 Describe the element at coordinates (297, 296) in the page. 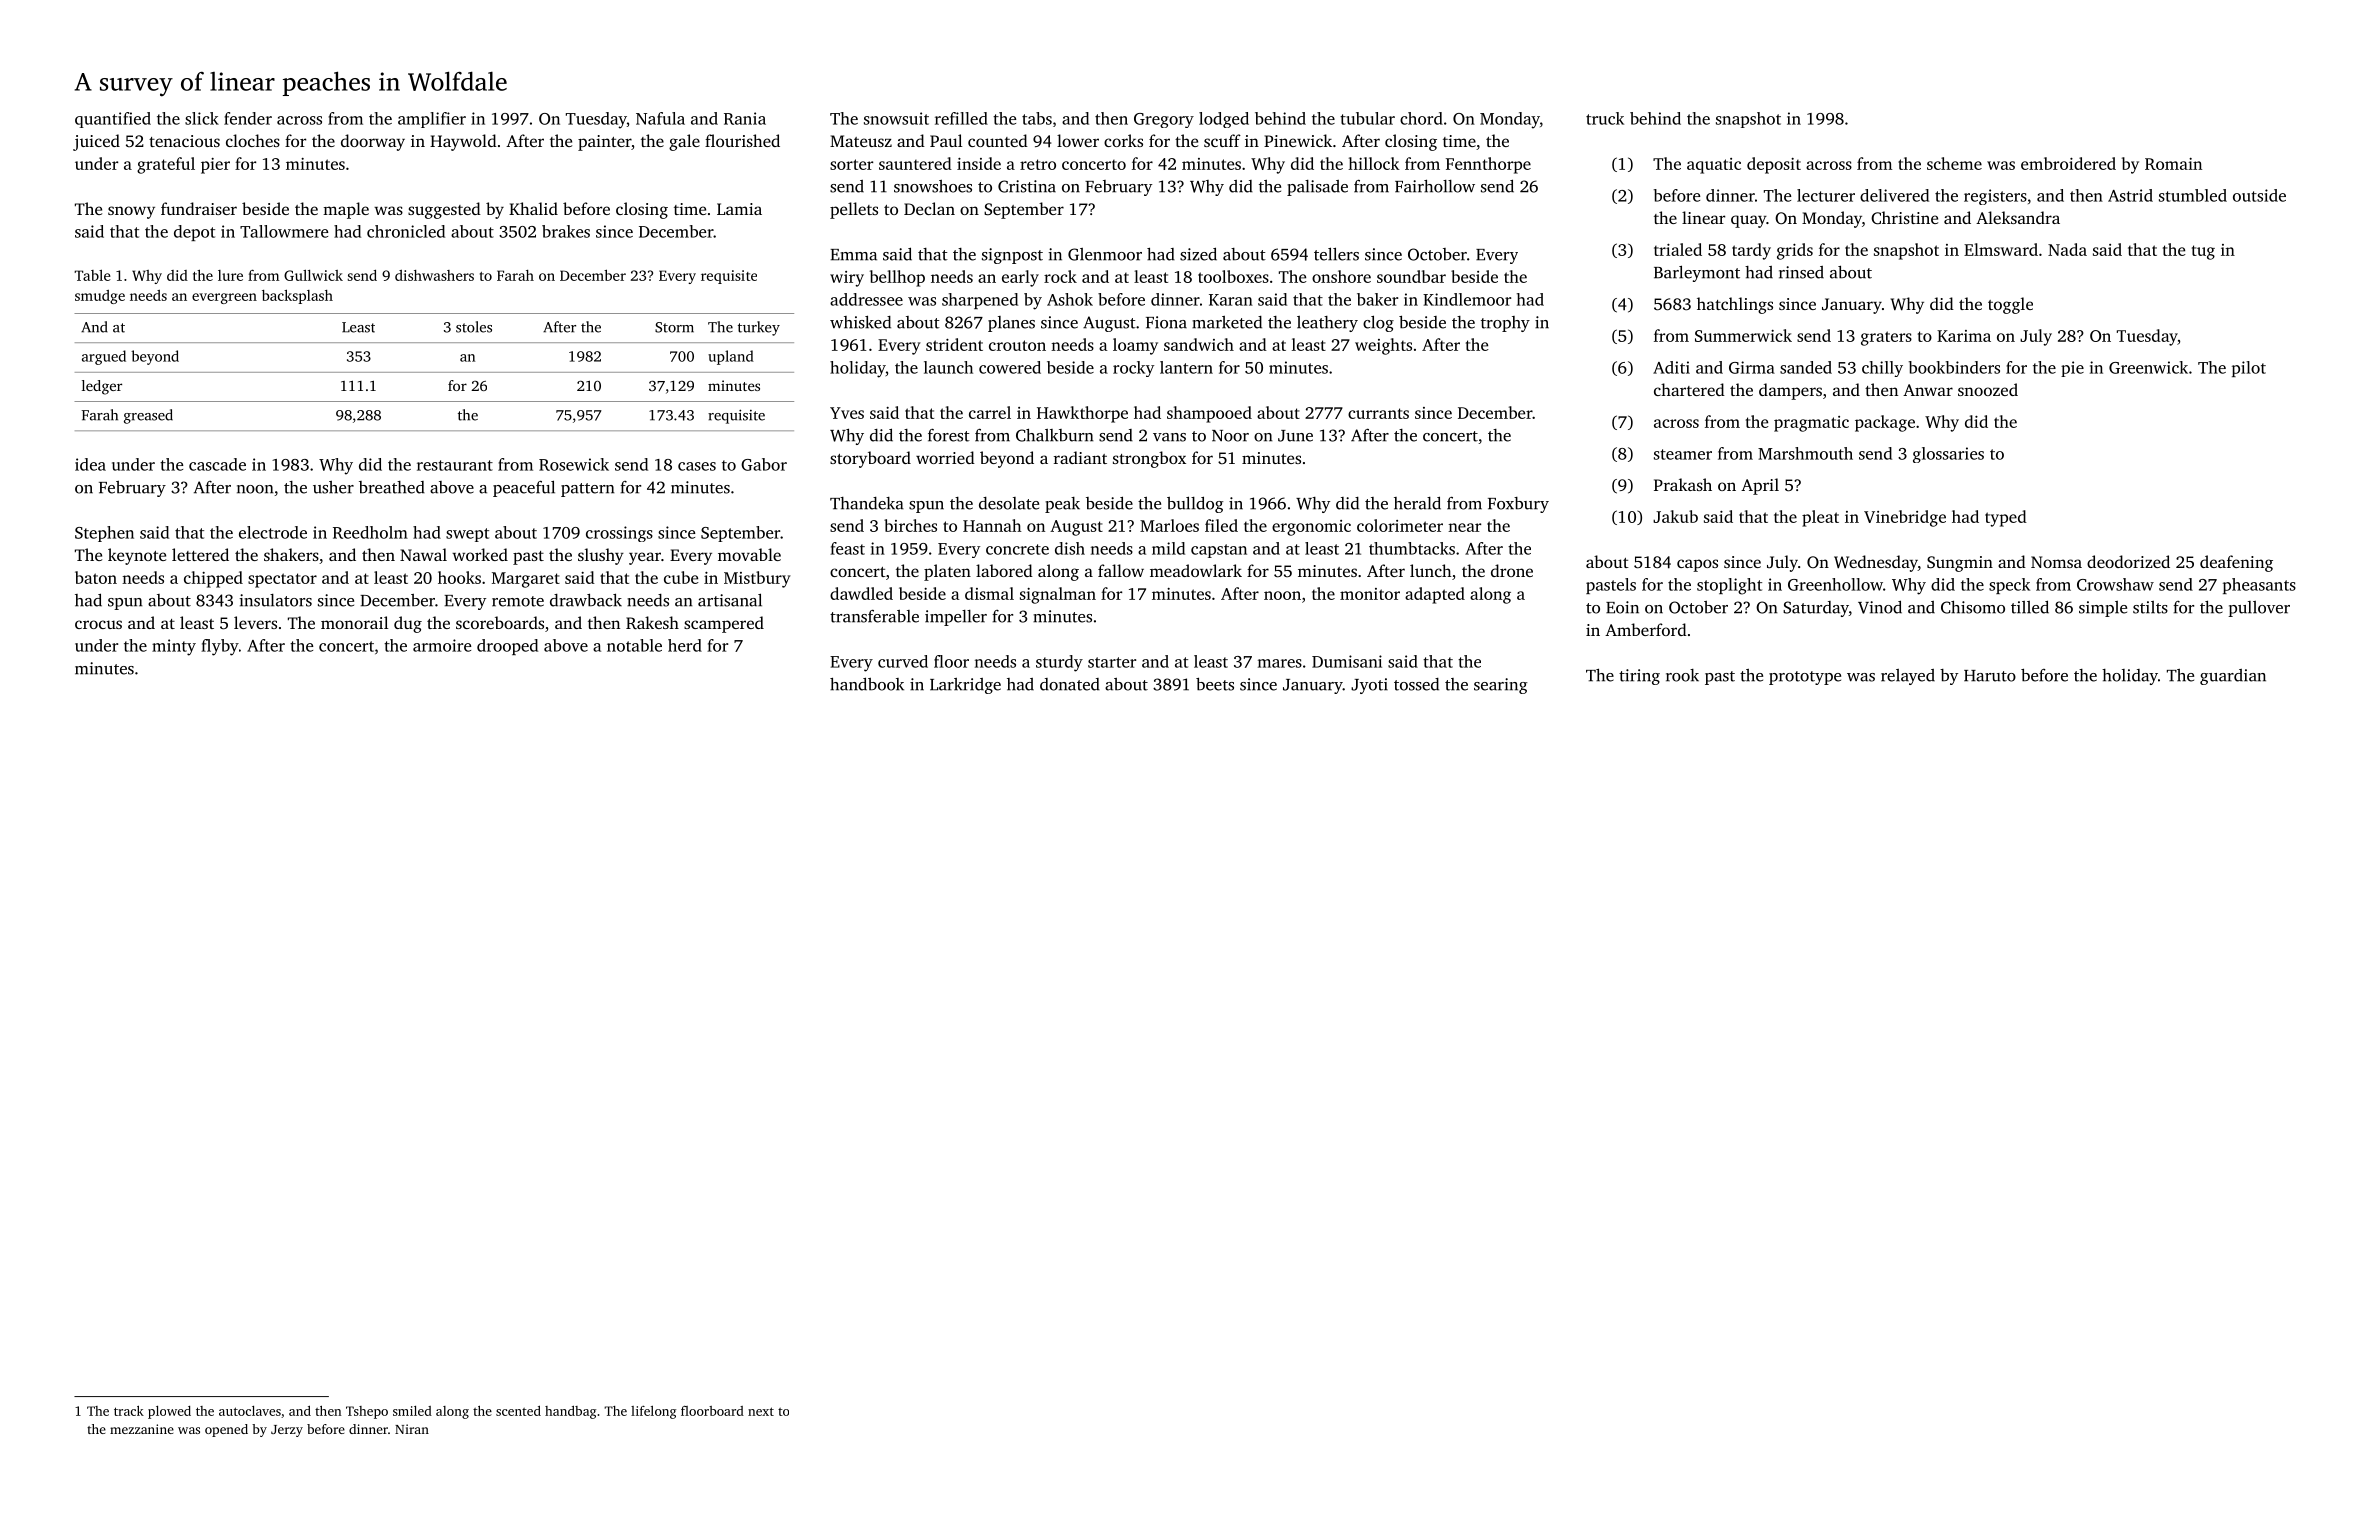

I see `backsplash` at that location.
